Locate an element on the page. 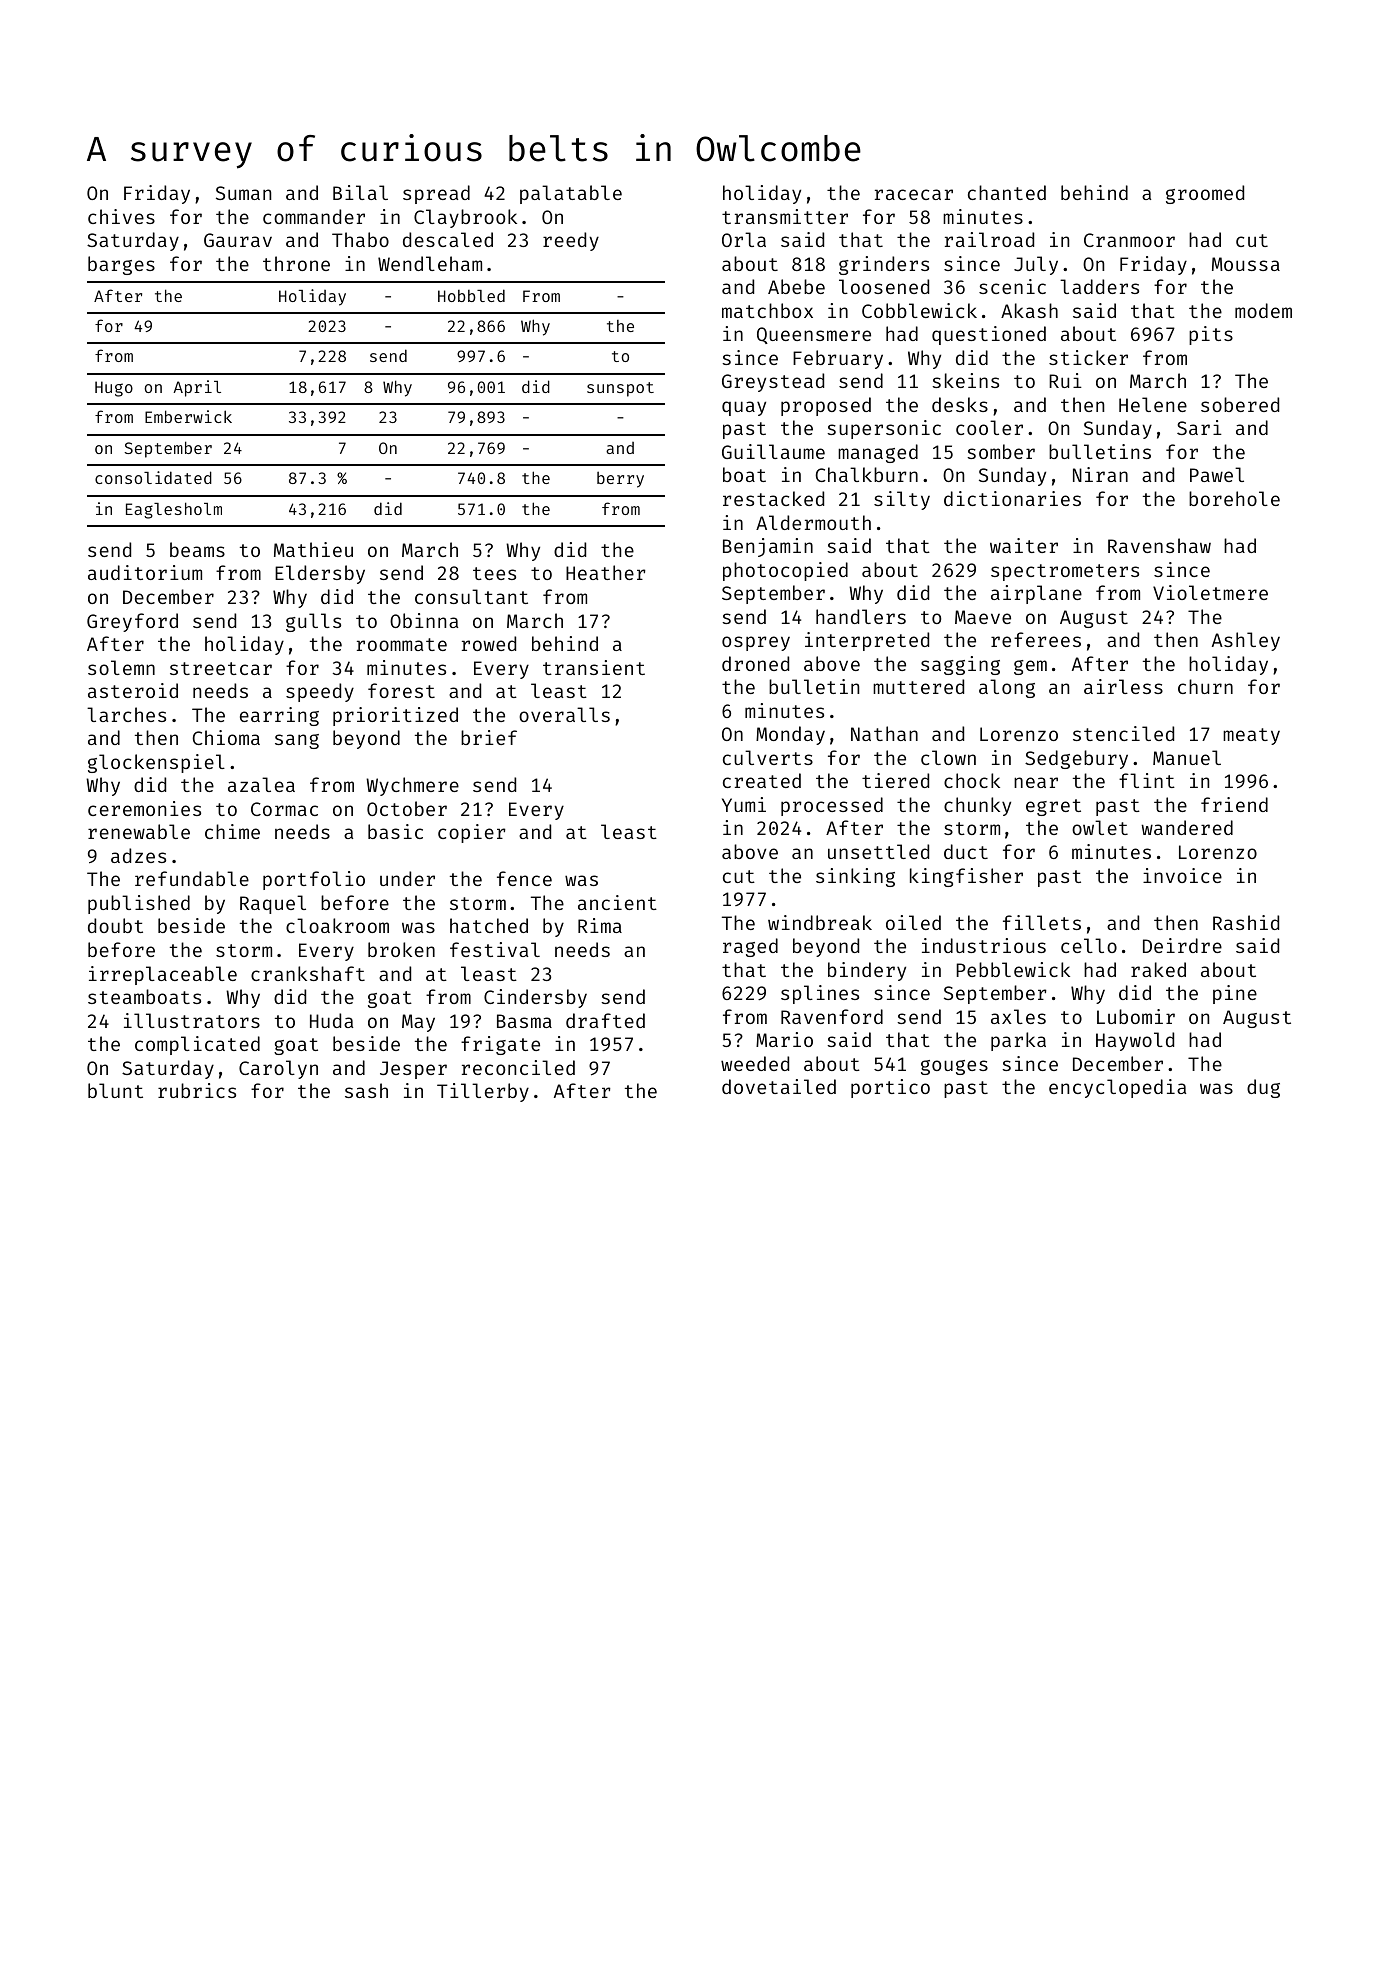 The width and height of the document is (1386, 1969). Hugo is located at coordinates (114, 389).
